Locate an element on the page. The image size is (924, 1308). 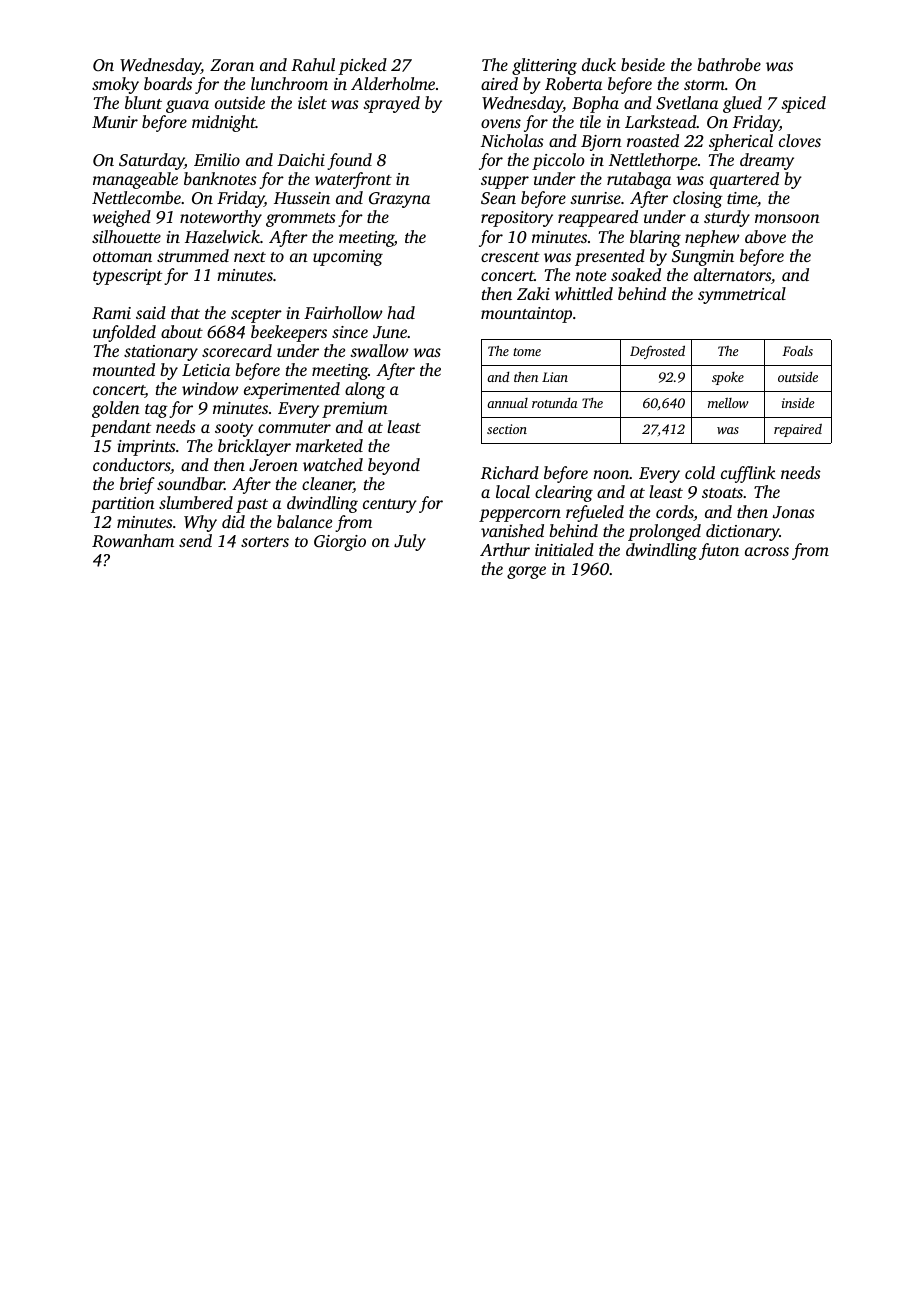
Zoran is located at coordinates (232, 65).
